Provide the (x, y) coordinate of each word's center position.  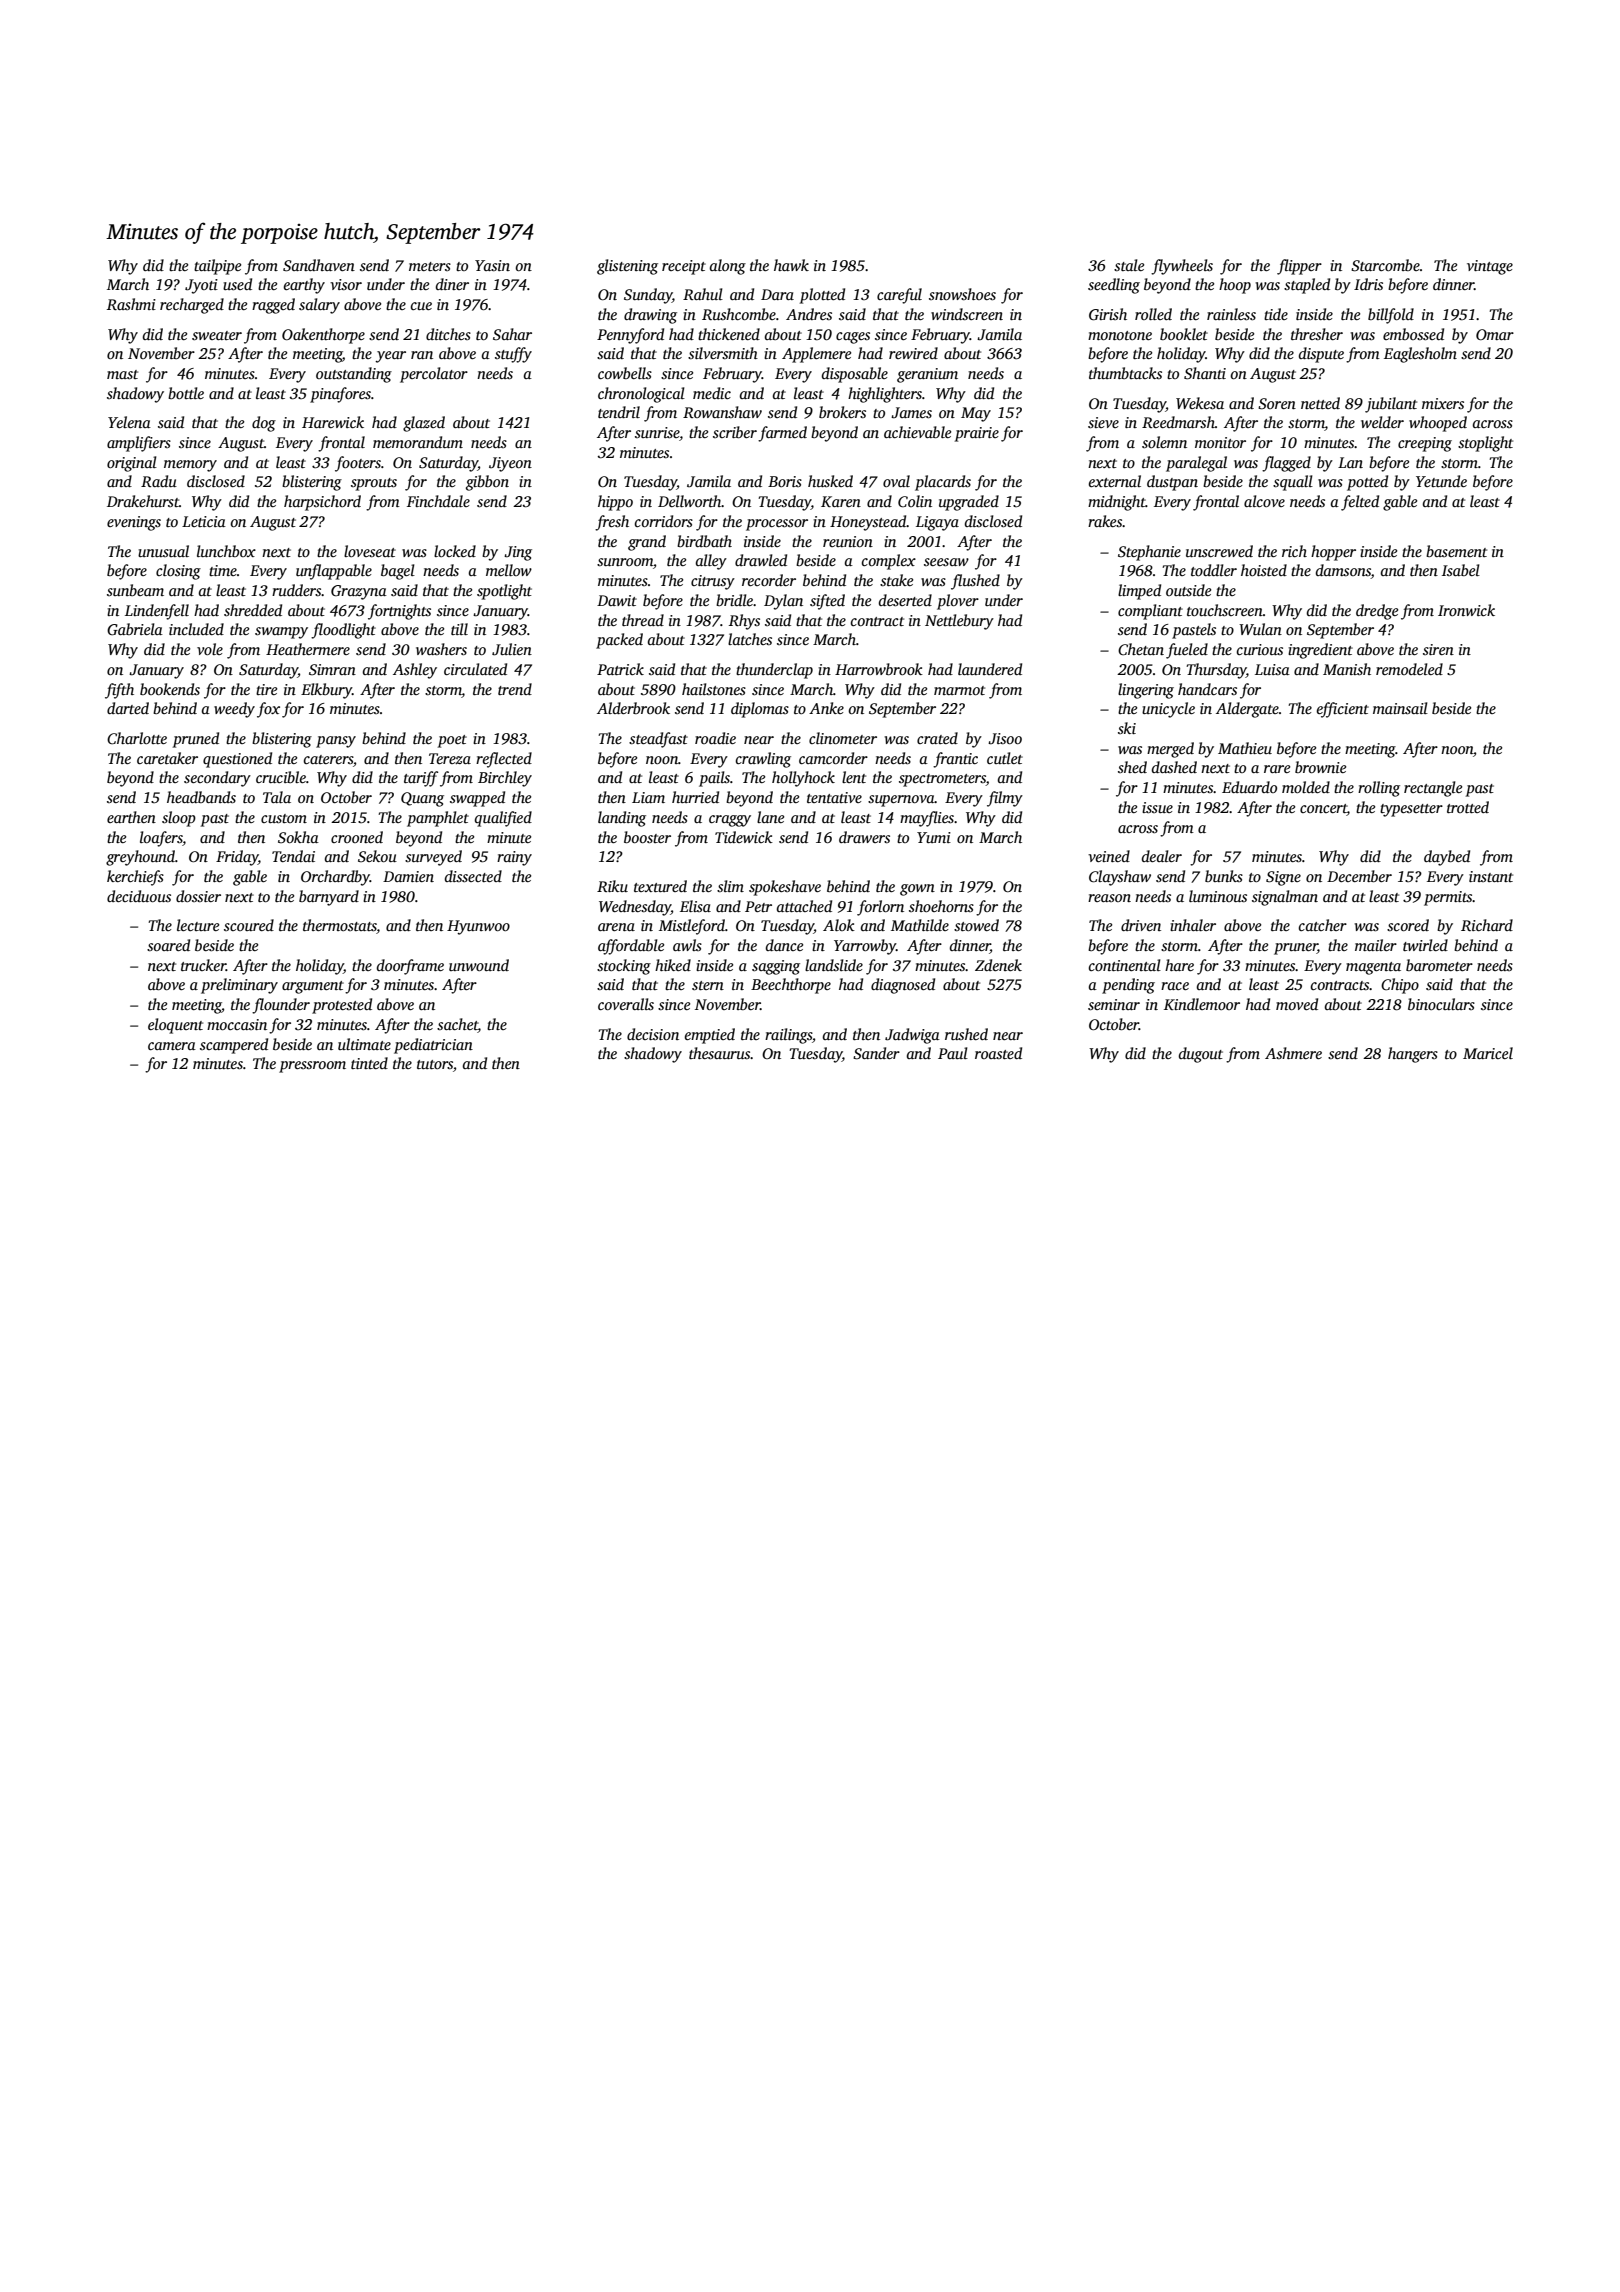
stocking (624, 967)
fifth (119, 691)
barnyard (329, 898)
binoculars (1441, 1004)
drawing (650, 316)
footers (358, 464)
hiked (673, 965)
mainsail (1400, 708)
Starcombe (1385, 265)
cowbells (625, 373)
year (390, 357)
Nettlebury (959, 622)
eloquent (175, 1026)
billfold (1391, 316)
